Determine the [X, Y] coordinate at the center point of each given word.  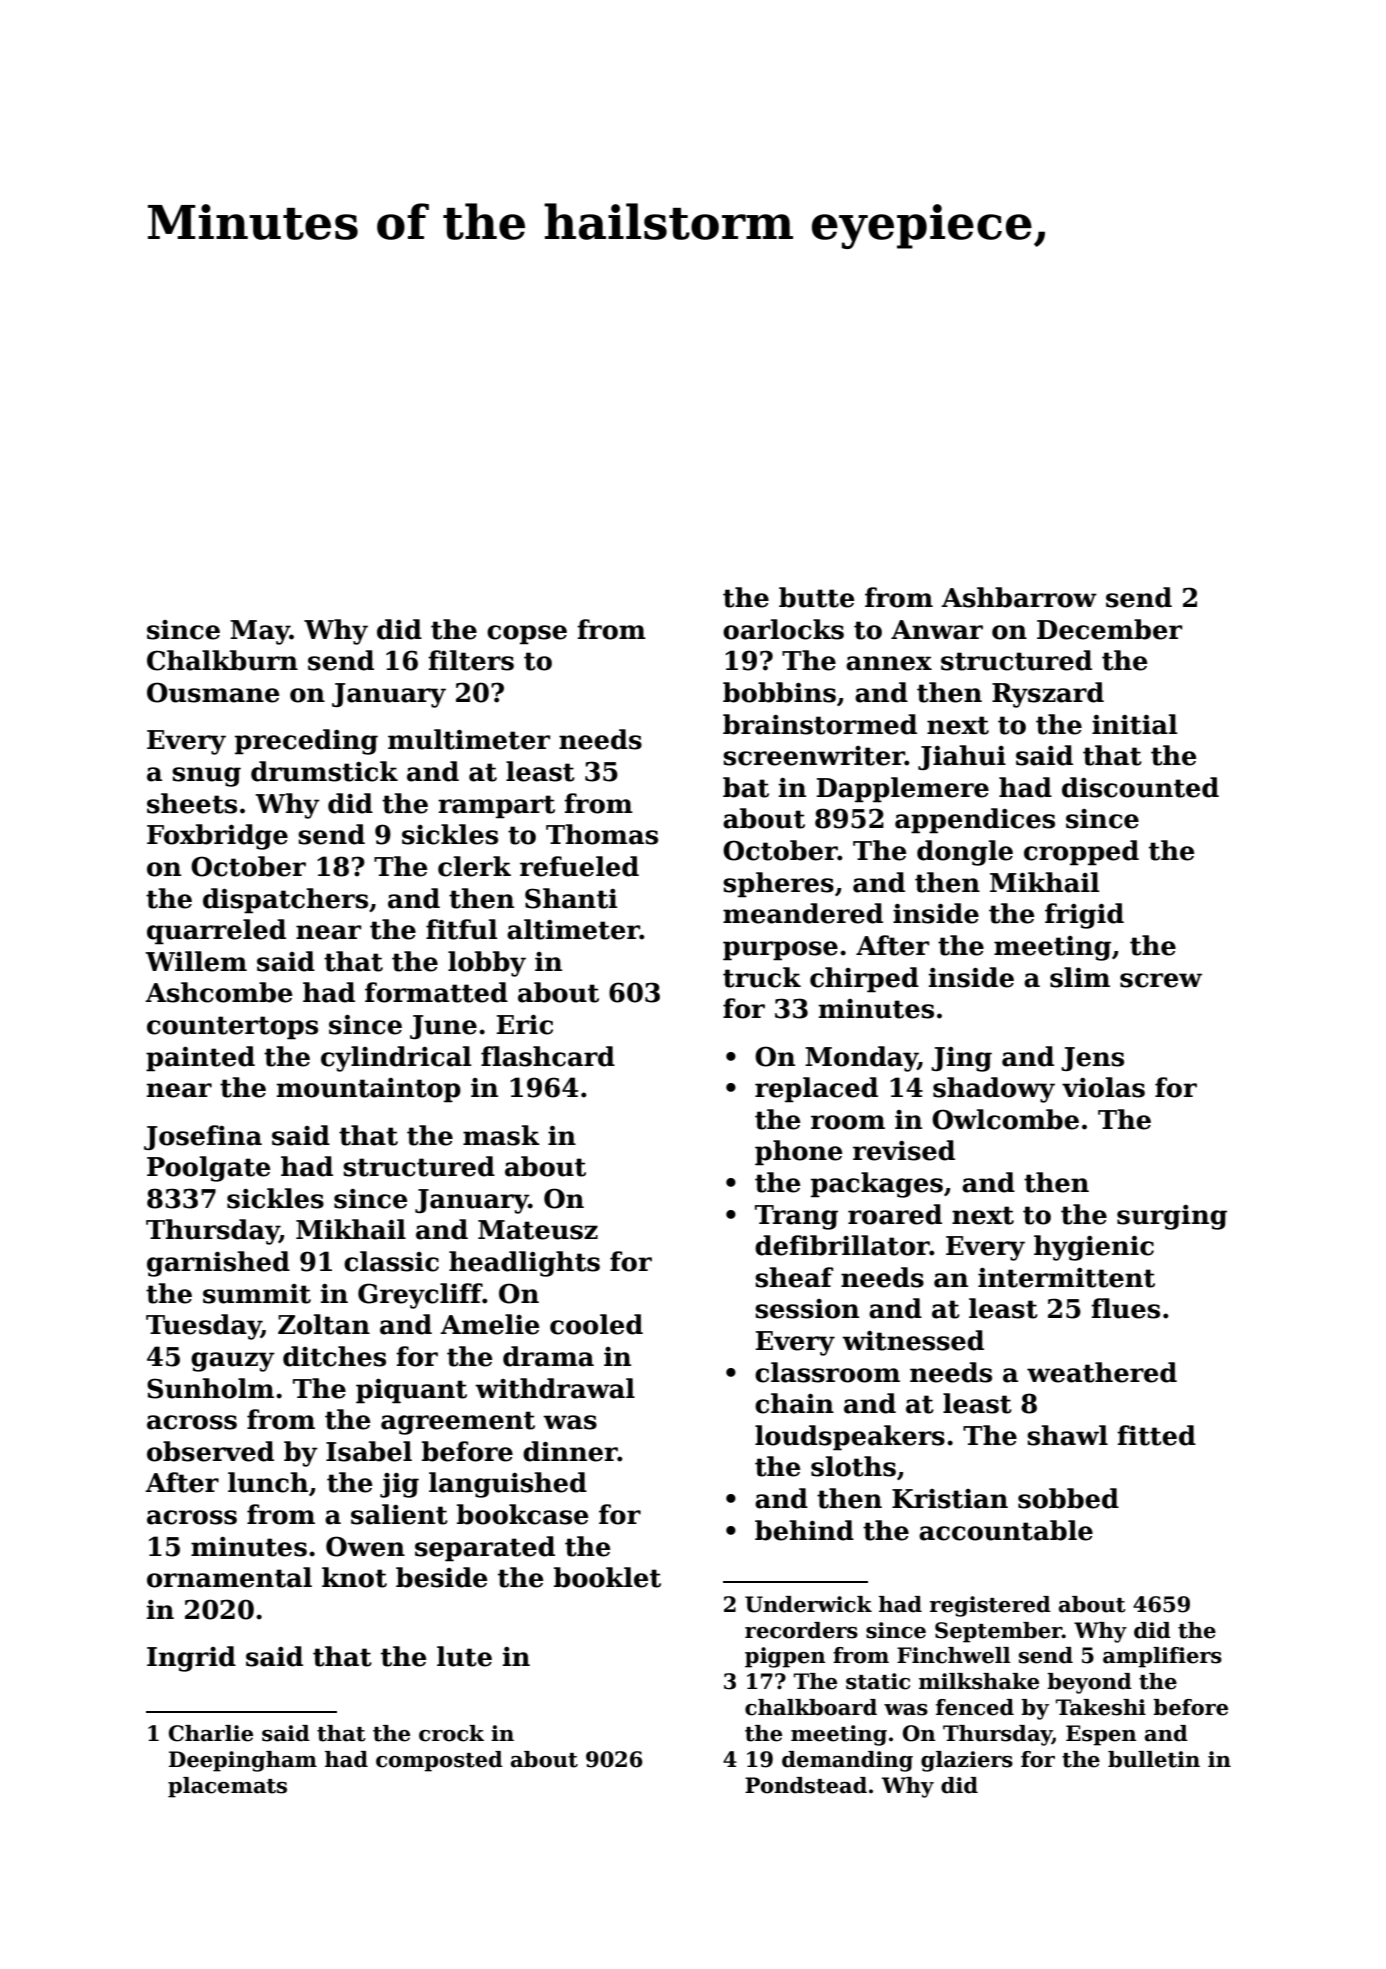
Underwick [808, 1604]
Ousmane [213, 692]
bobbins [779, 692]
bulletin [1154, 1759]
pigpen [785, 1657]
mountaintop [369, 1090]
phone [798, 1153]
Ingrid [191, 1659]
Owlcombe [1005, 1119]
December [1109, 629]
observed [210, 1451]
